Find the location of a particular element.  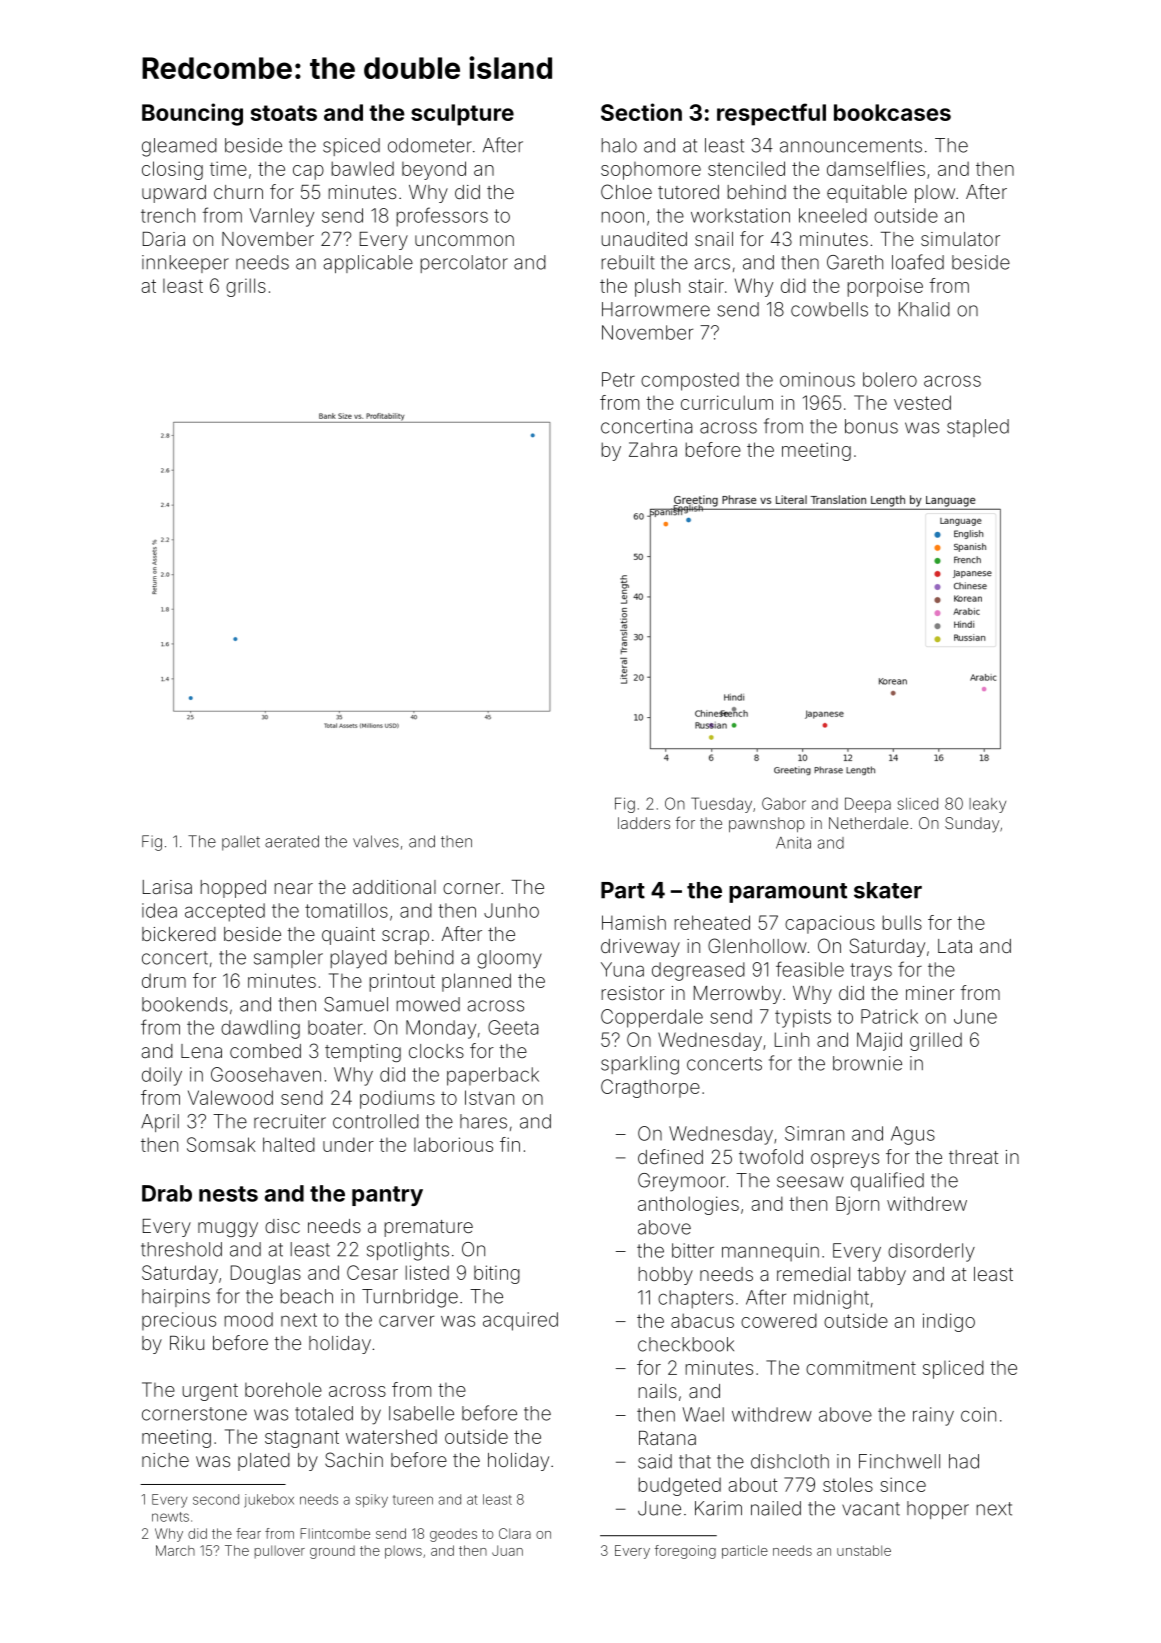

bonus is located at coordinates (871, 426).
